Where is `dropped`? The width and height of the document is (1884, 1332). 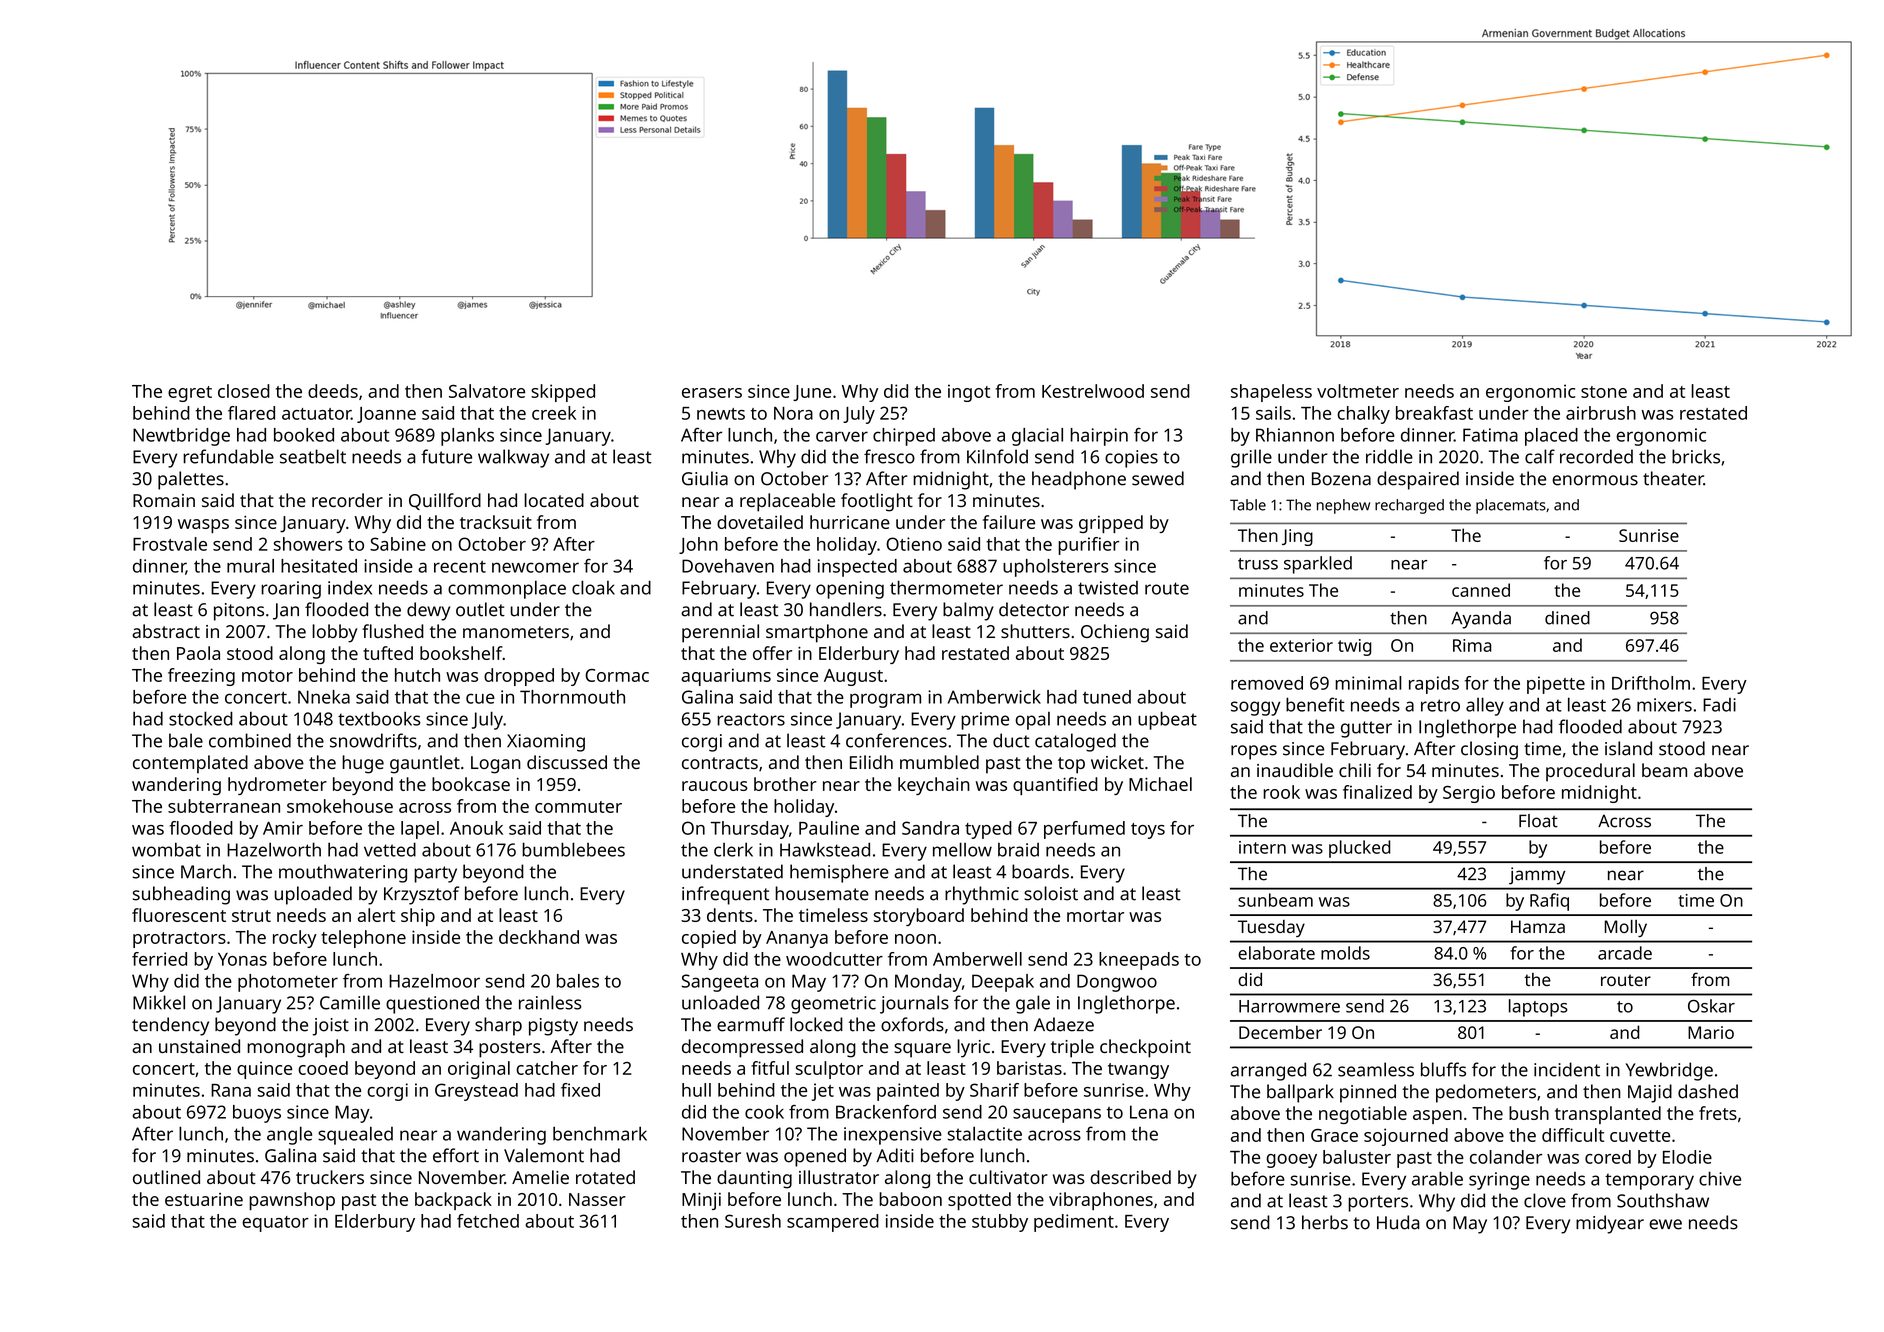
dropped is located at coordinates (519, 677).
